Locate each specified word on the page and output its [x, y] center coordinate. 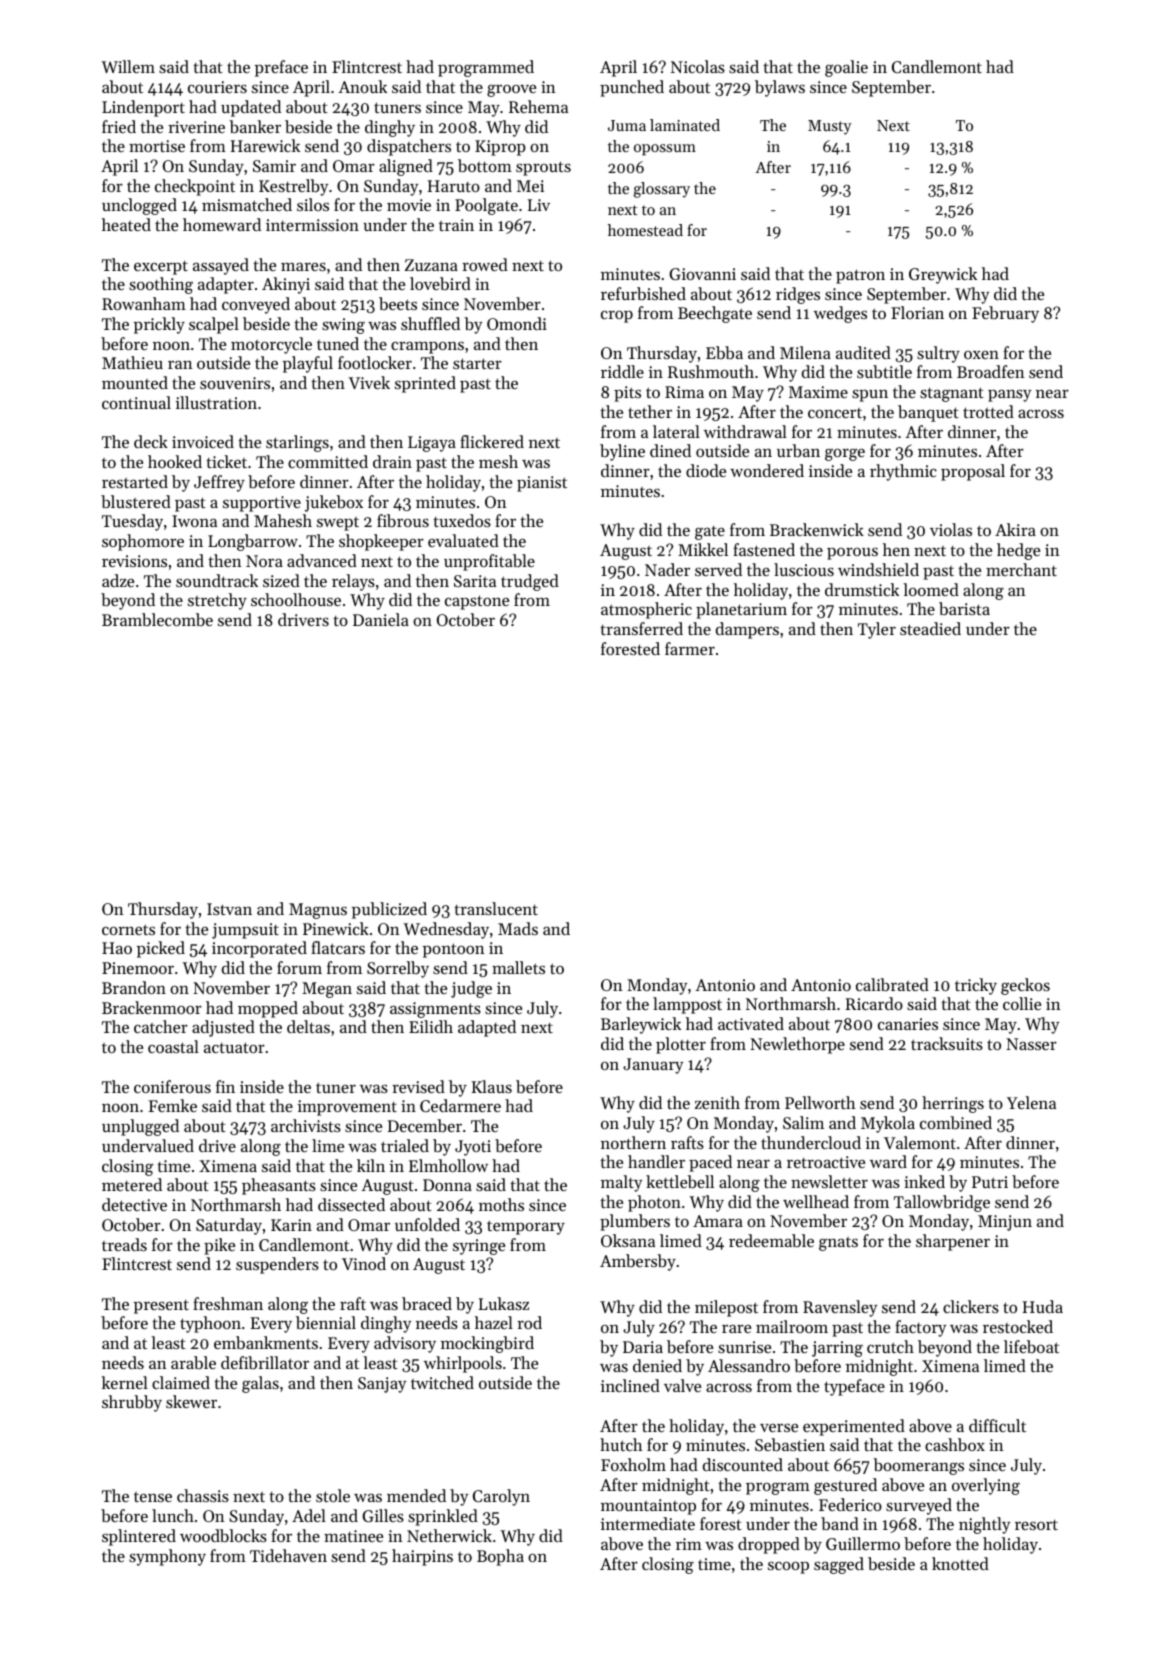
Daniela [381, 619]
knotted [960, 1563]
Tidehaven [288, 1555]
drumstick [862, 589]
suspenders [277, 1265]
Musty [830, 127]
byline [622, 452]
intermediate [648, 1523]
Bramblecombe [157, 619]
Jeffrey [219, 483]
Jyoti [473, 1148]
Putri [990, 1182]
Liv [539, 205]
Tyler [877, 630]
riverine [196, 127]
